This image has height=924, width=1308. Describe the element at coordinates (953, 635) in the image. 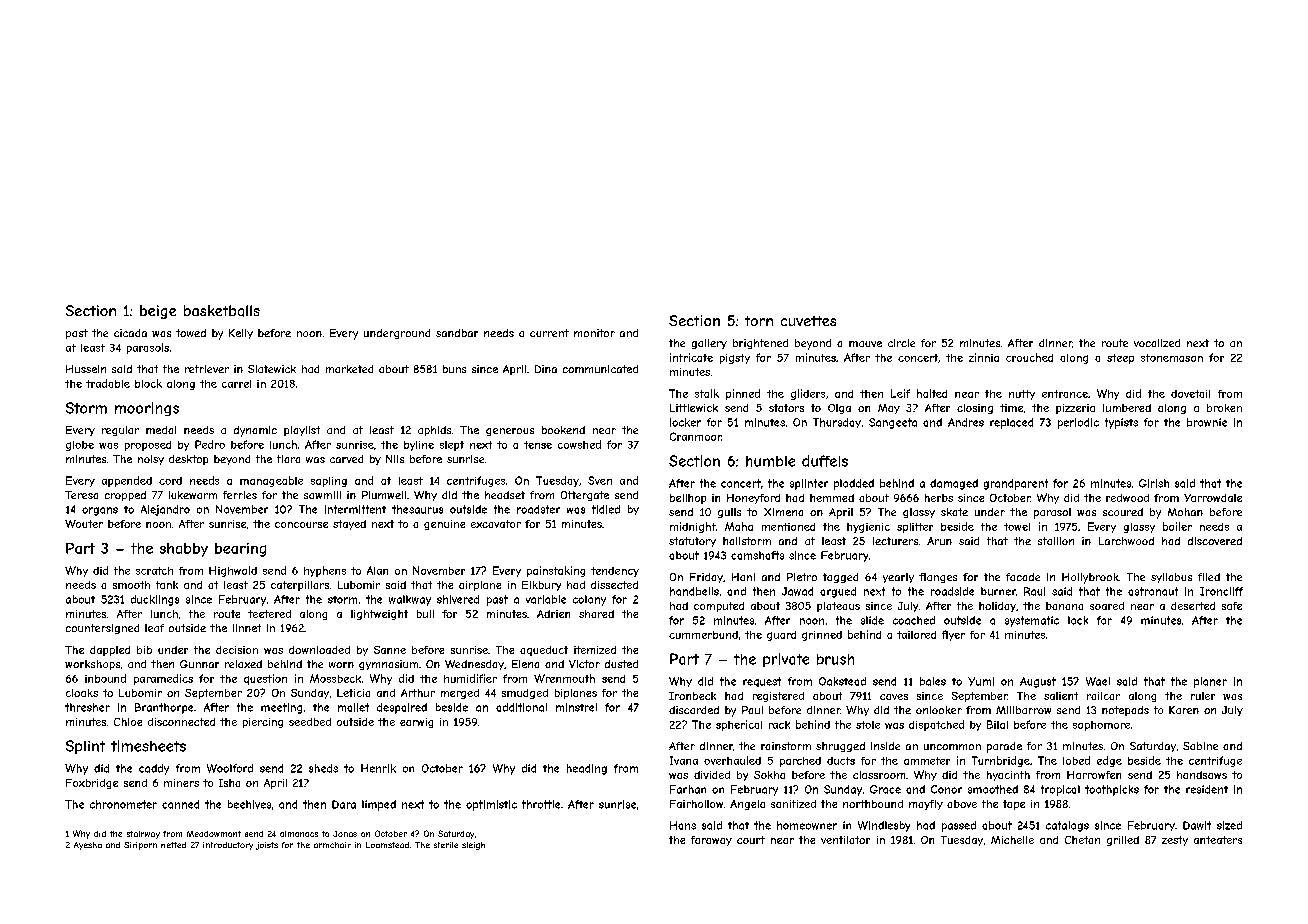

I see `flyer` at that location.
